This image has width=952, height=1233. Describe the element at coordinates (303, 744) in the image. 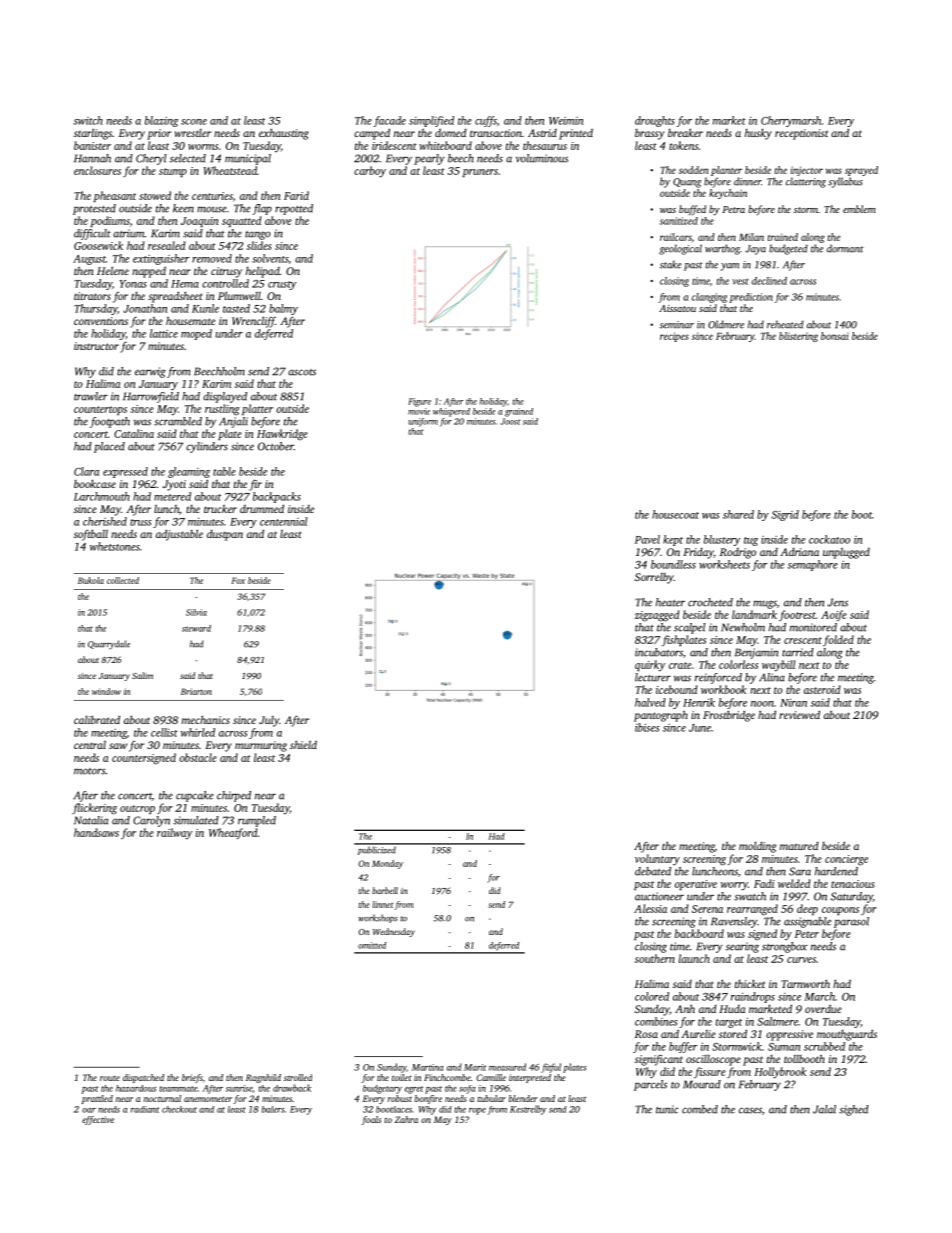

I see `shield` at that location.
